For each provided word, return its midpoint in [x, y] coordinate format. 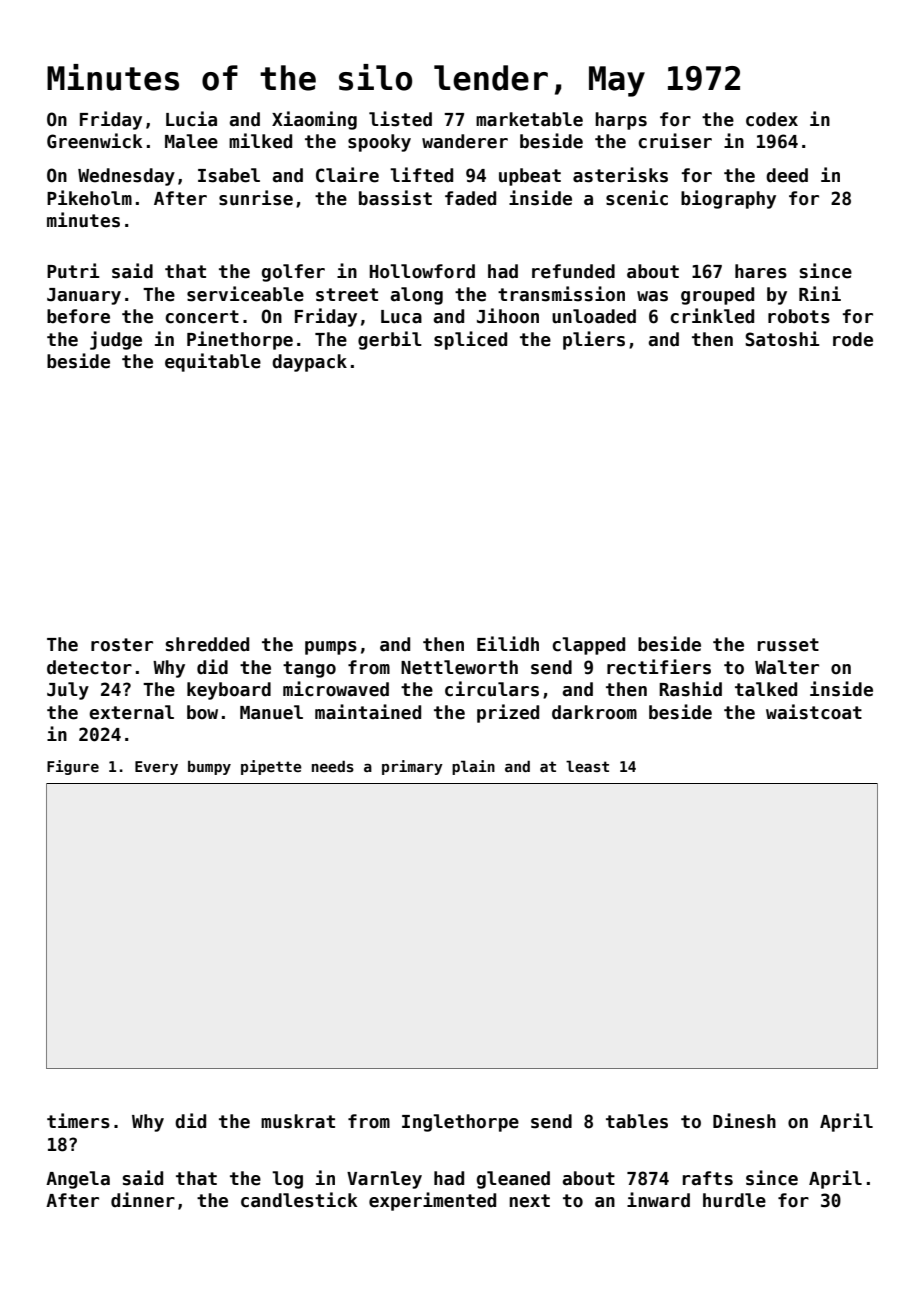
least [587, 766]
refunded [573, 271]
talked [766, 689]
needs [333, 766]
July [68, 691]
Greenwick [94, 141]
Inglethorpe [460, 1123]
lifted [421, 175]
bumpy [209, 768]
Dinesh [744, 1121]
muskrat [298, 1121]
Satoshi [782, 339]
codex [772, 119]
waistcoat [814, 712]
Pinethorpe [240, 340]
